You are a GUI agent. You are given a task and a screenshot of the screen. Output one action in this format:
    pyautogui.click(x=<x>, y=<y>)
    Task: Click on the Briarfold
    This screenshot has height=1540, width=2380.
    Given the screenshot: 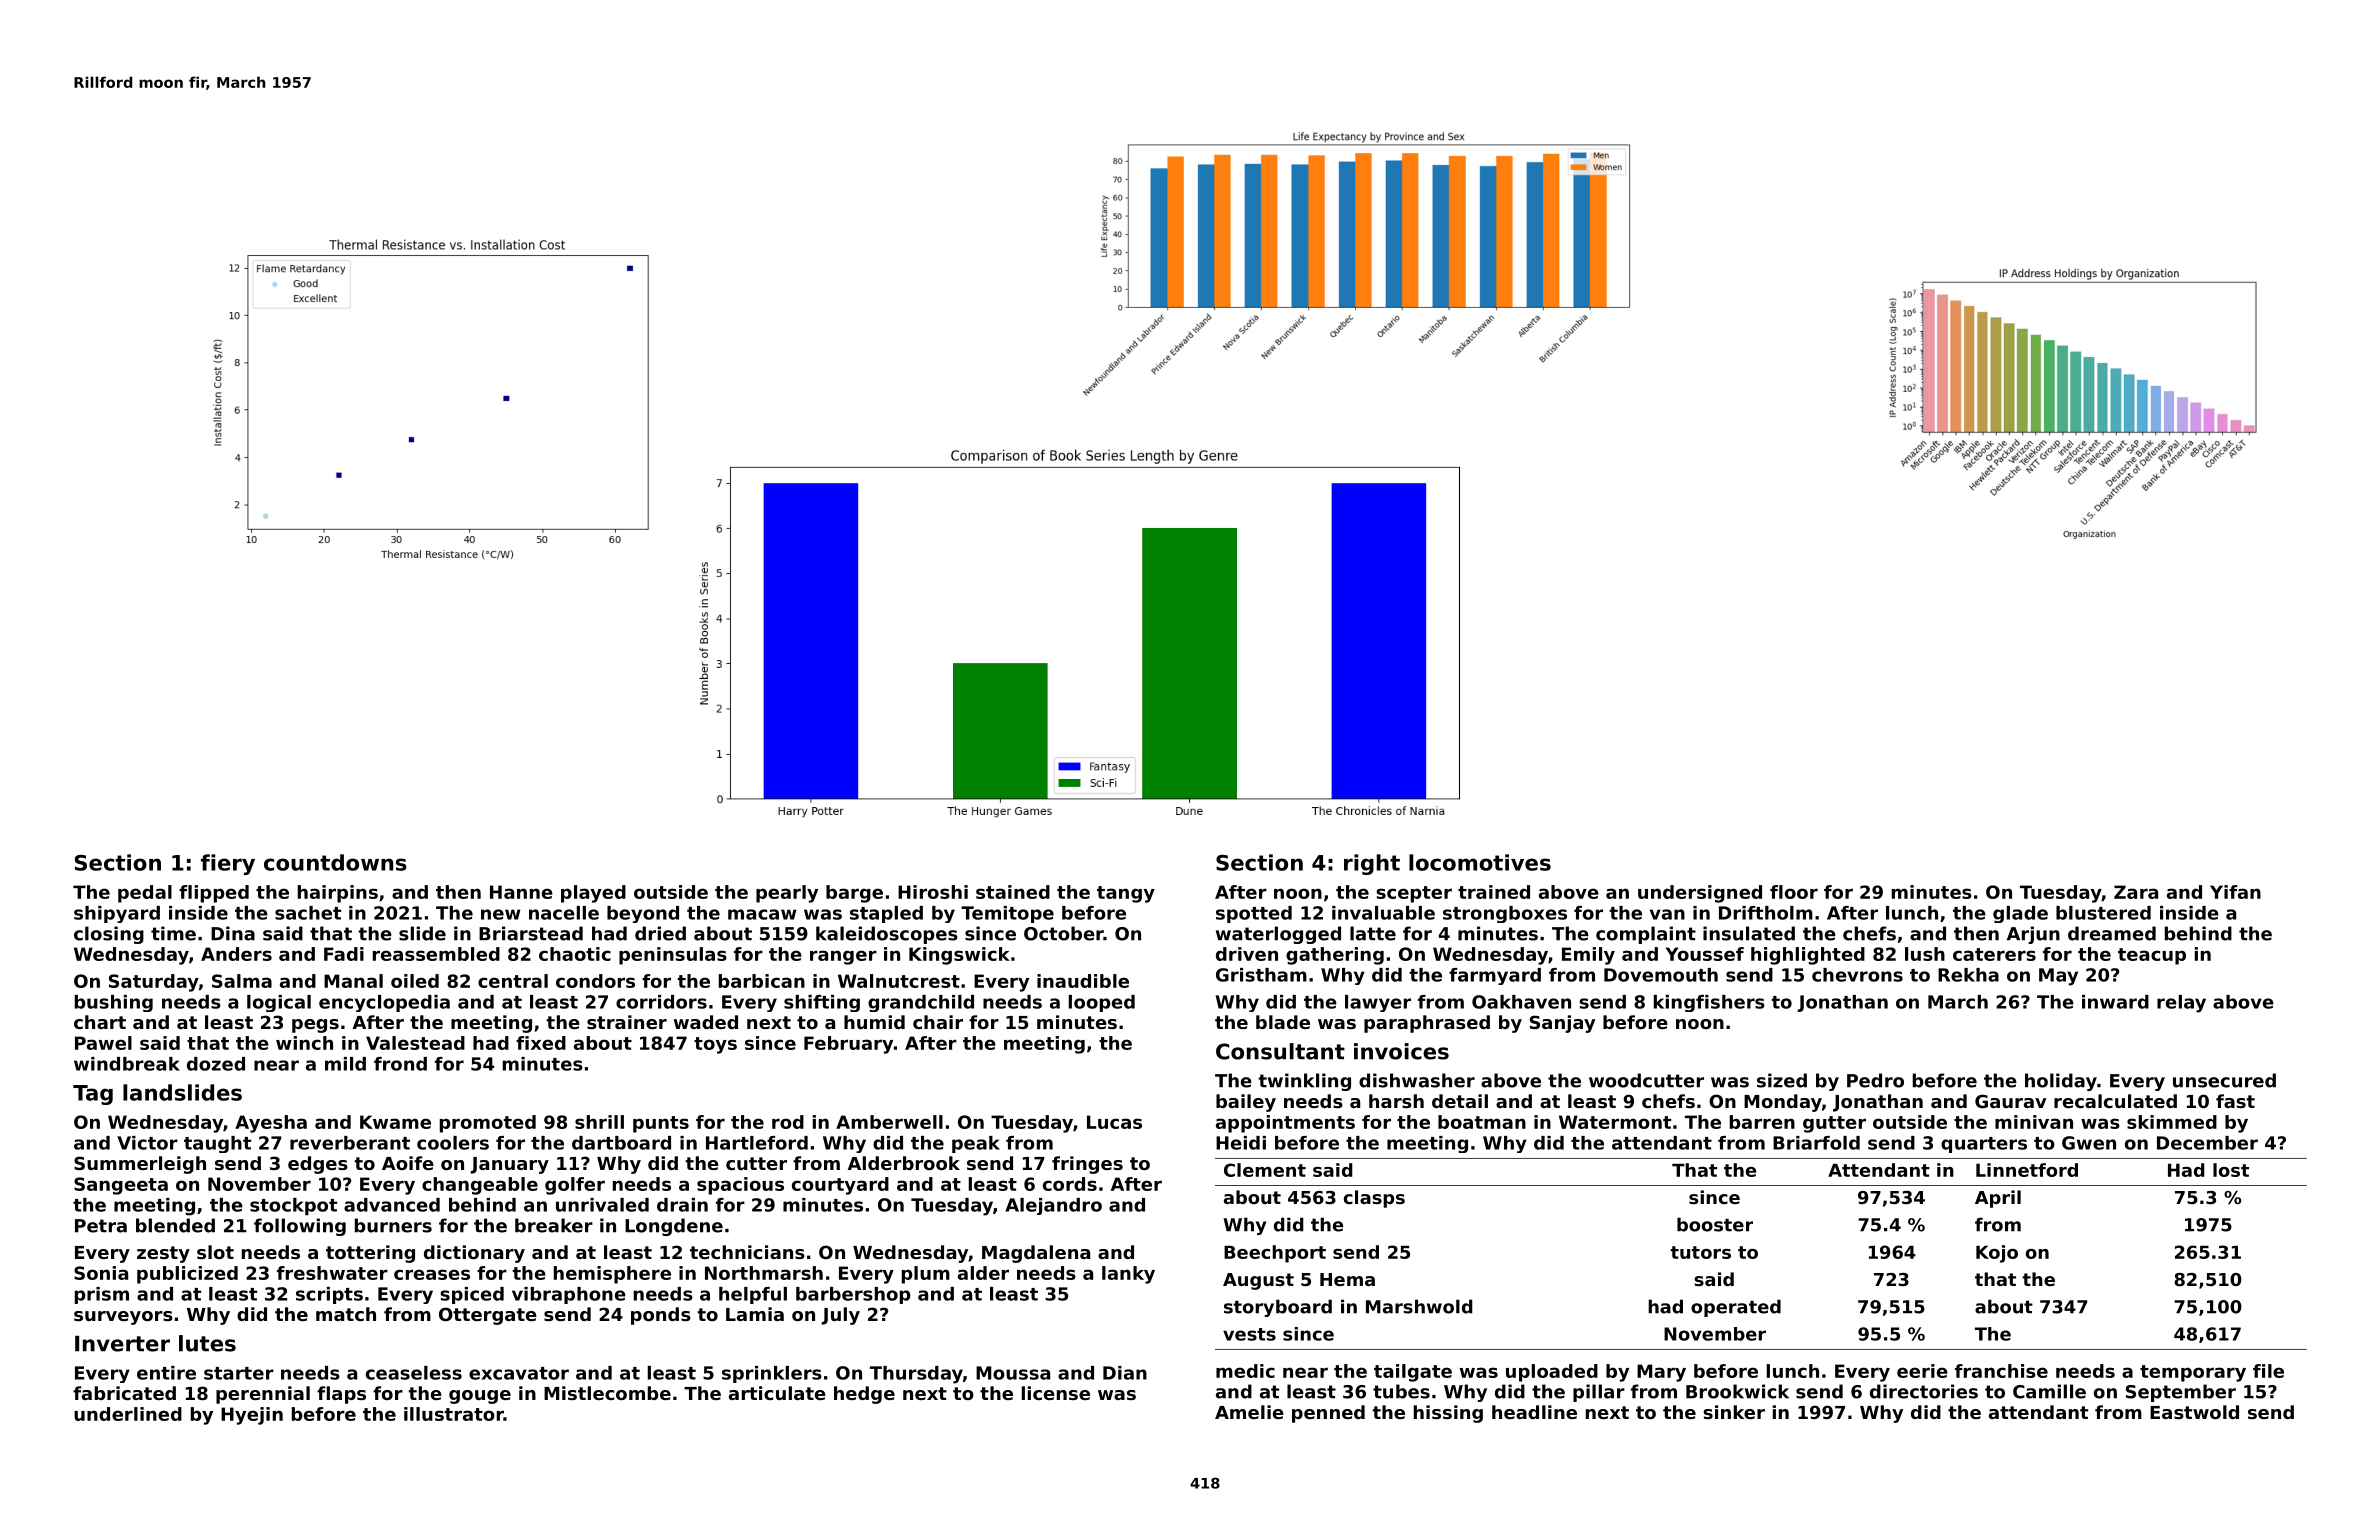 What is the action you would take?
    pyautogui.click(x=1816, y=1143)
